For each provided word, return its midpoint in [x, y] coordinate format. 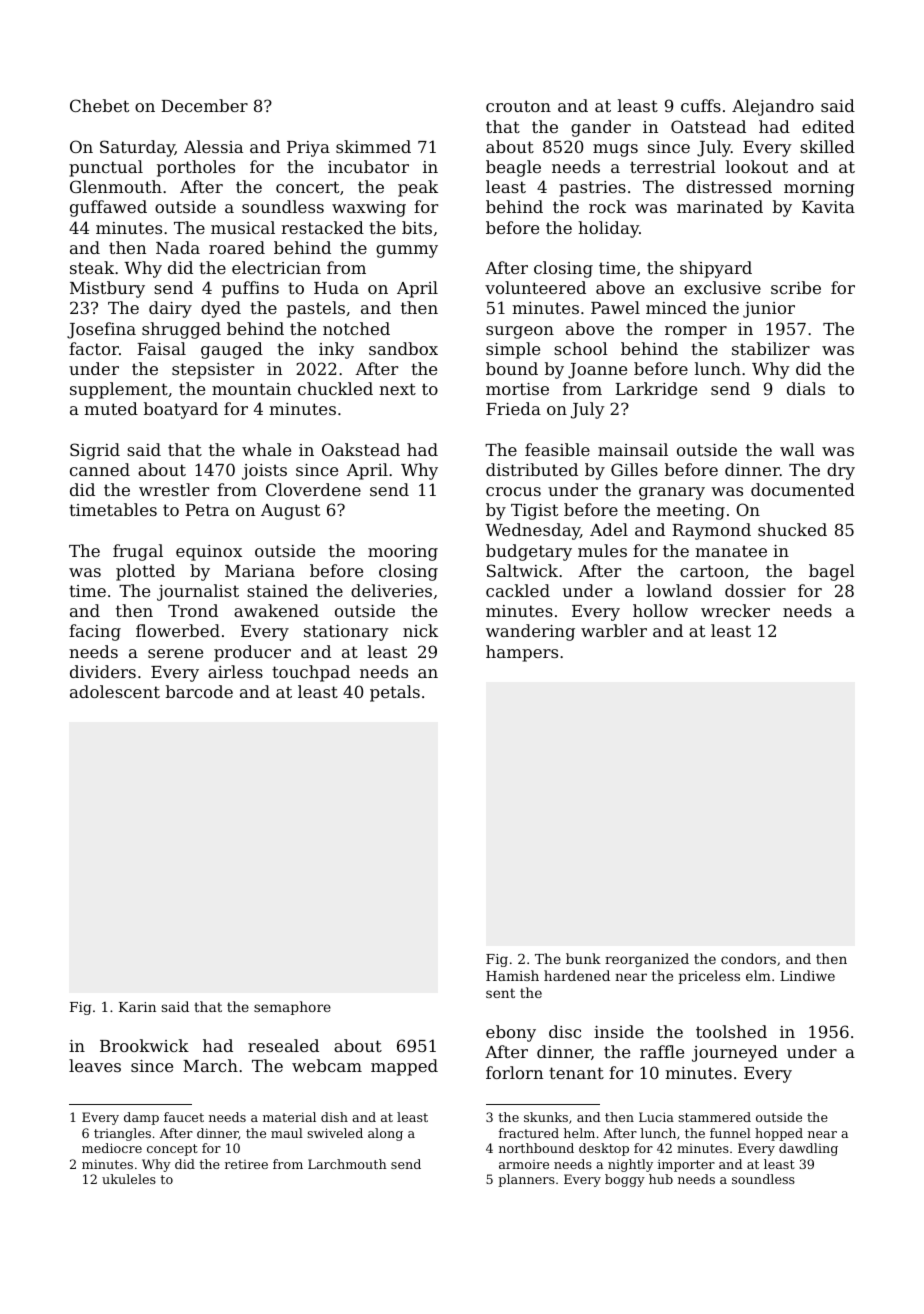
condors [748, 958]
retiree [246, 1164]
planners [526, 1180]
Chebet [99, 105]
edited [828, 126]
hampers [522, 653]
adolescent [115, 691]
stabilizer [771, 348]
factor [94, 348]
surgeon [520, 332]
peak [418, 188]
